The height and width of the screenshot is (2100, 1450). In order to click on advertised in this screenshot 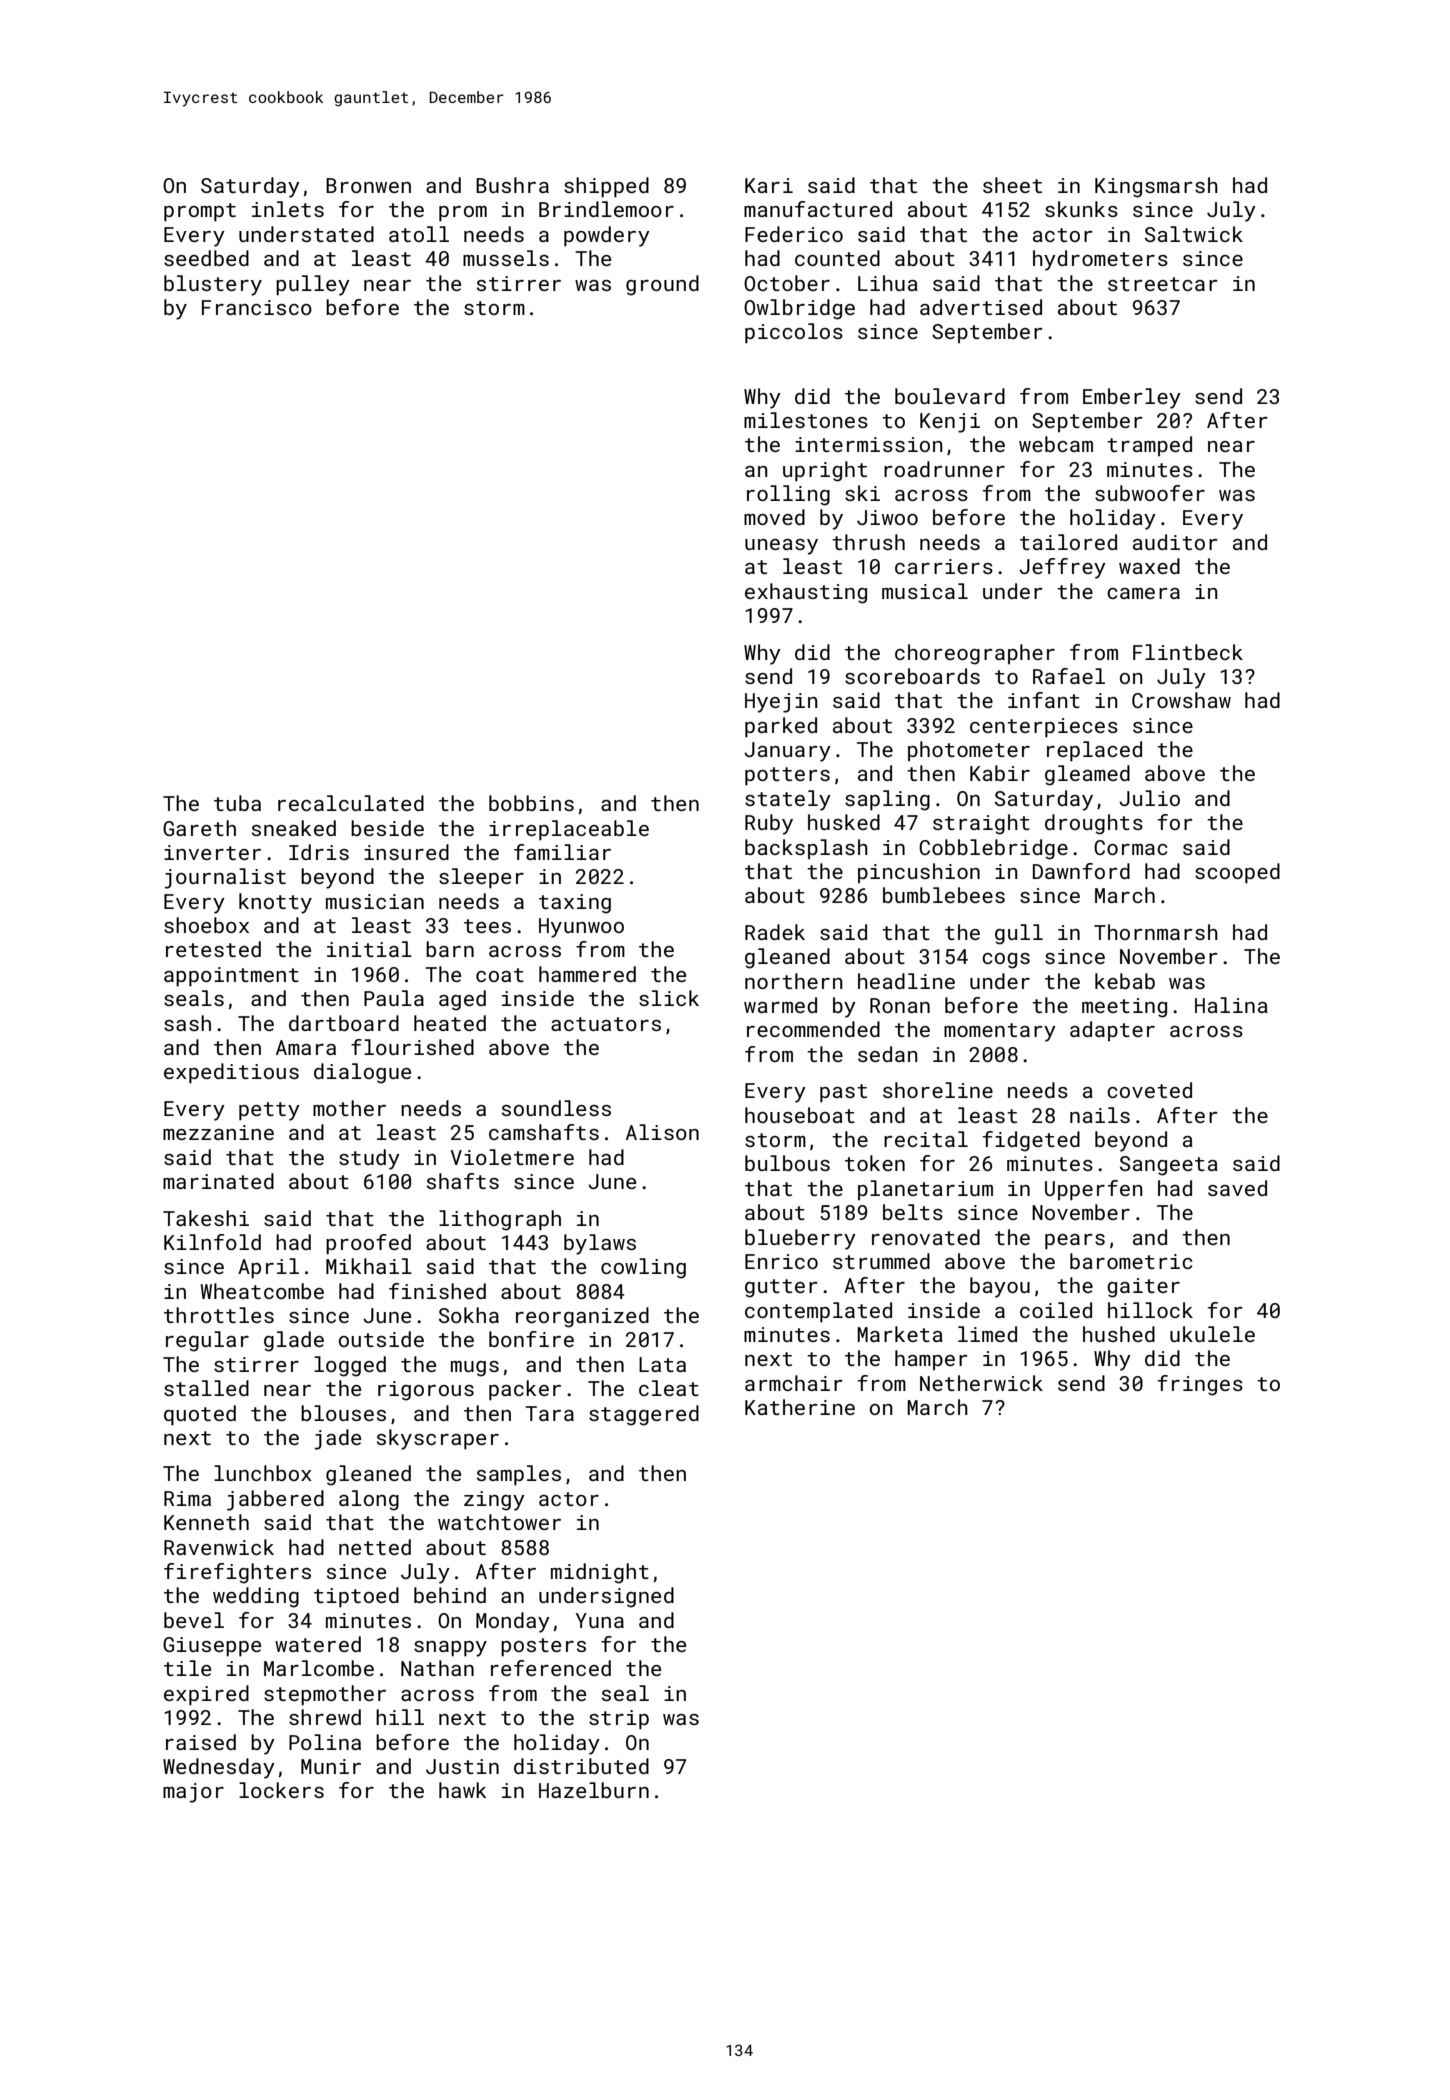, I will do `click(981, 307)`.
